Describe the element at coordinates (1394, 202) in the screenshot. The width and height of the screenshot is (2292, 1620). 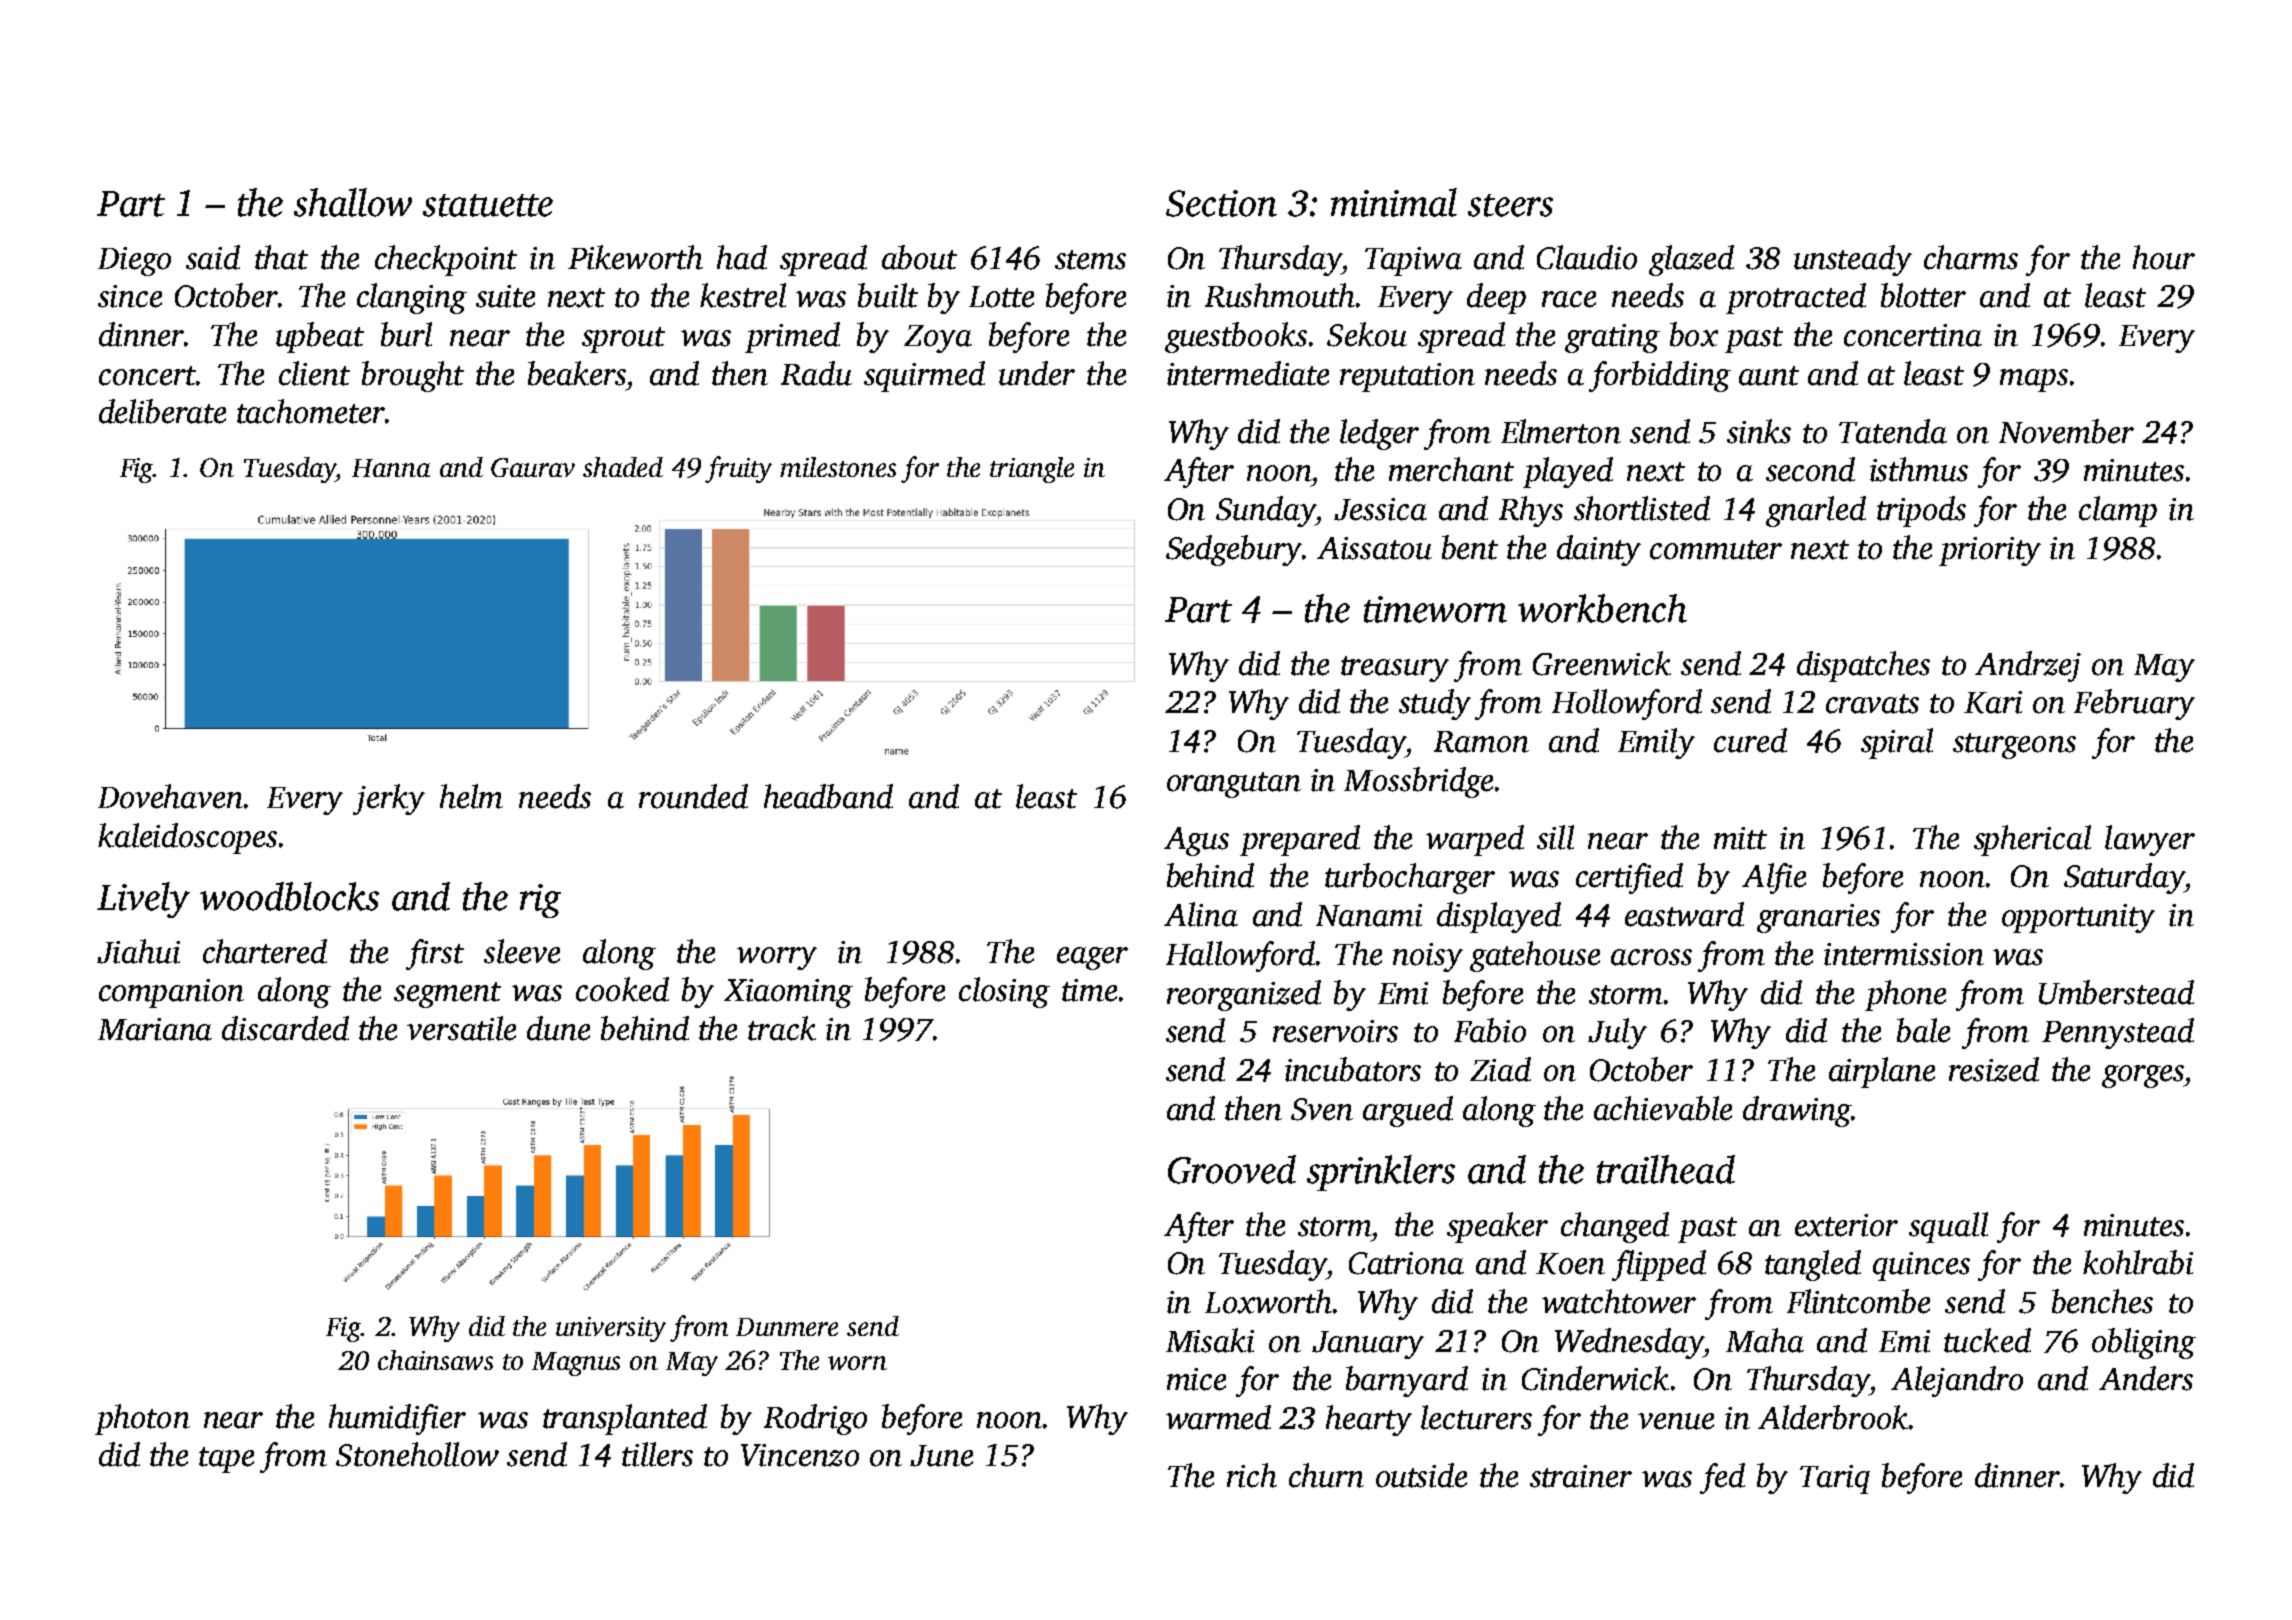
I see `minimal` at that location.
